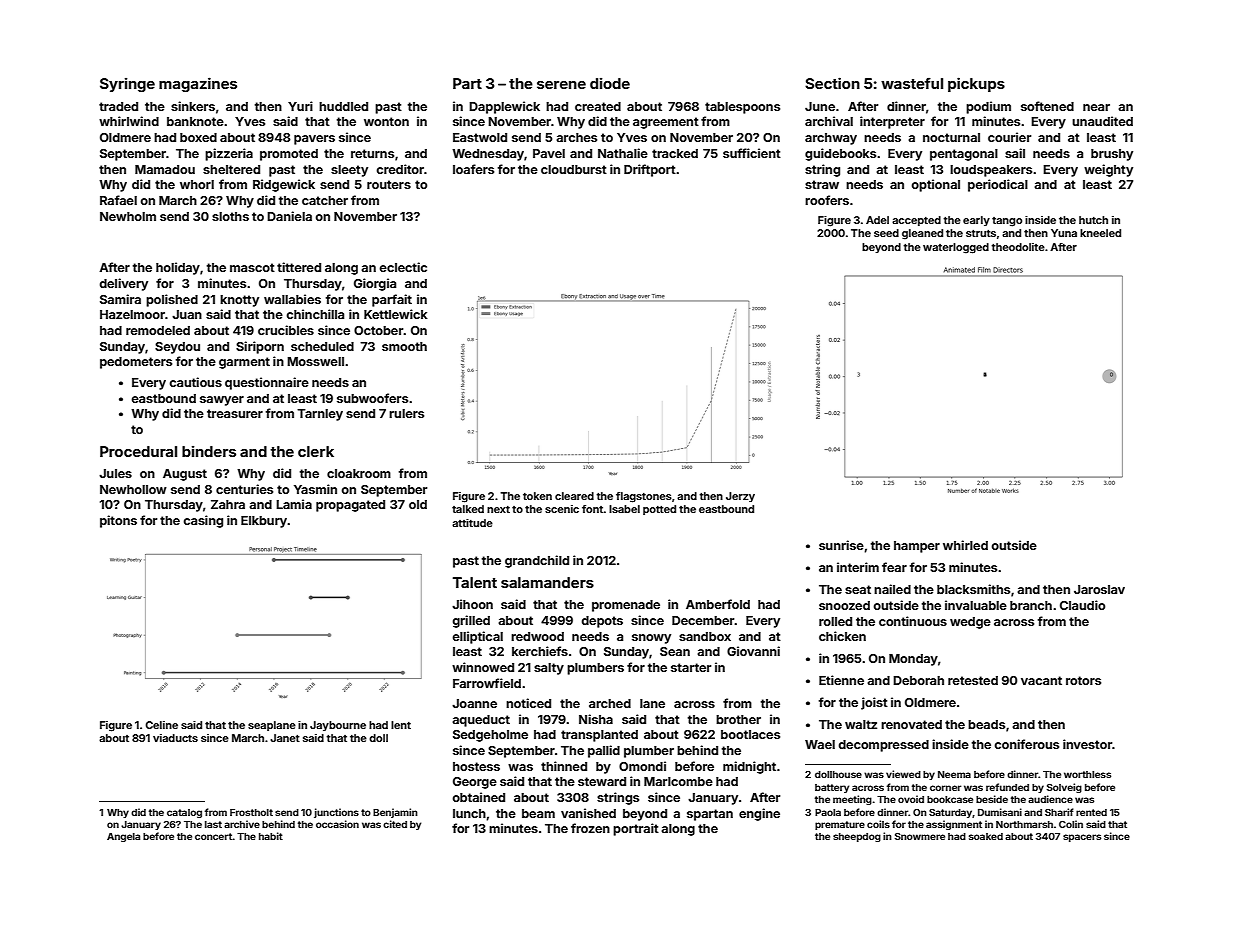 The image size is (1233, 952). What do you see at coordinates (118, 521) in the image?
I see `pitons` at bounding box center [118, 521].
